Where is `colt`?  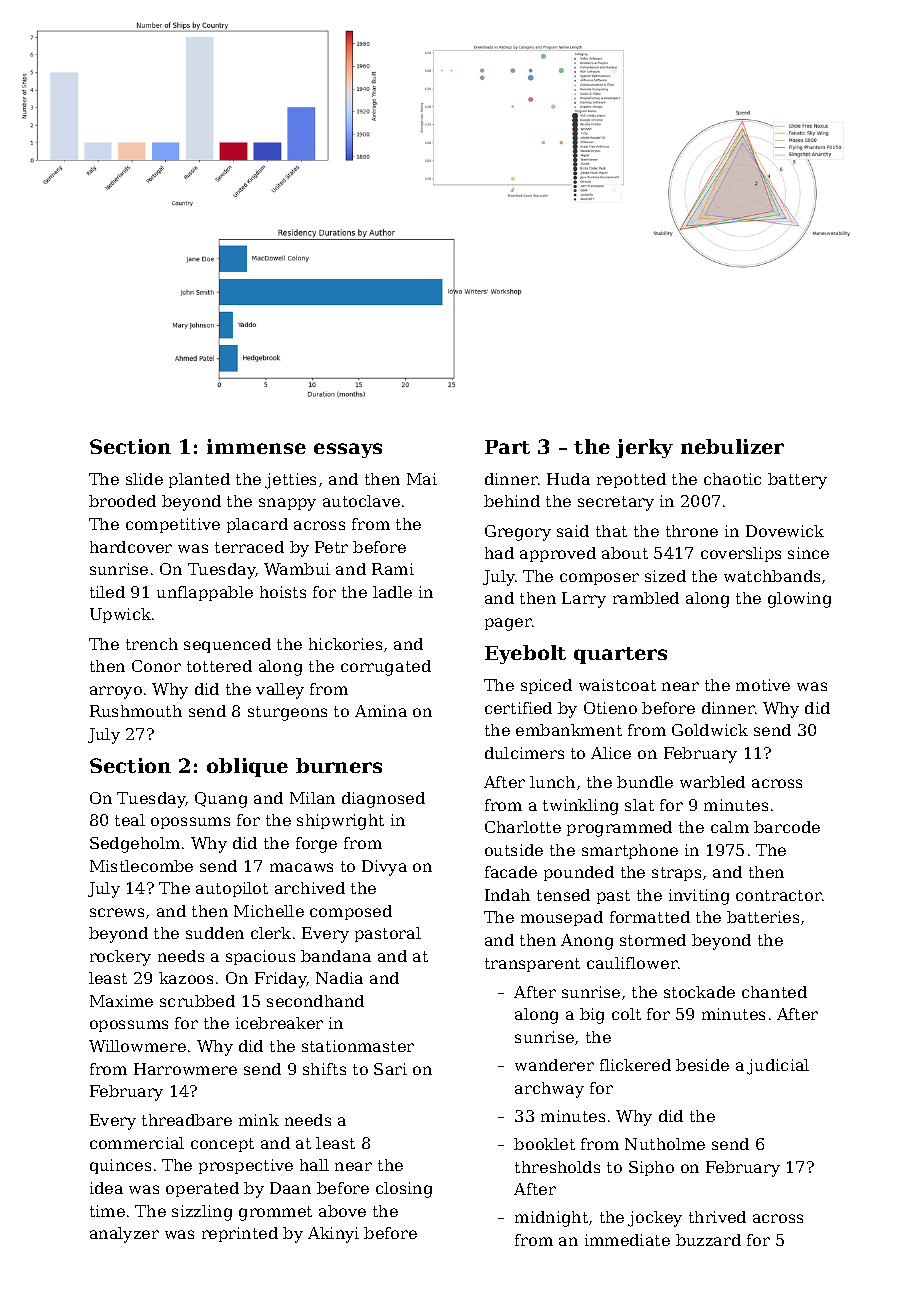
colt is located at coordinates (626, 1014).
